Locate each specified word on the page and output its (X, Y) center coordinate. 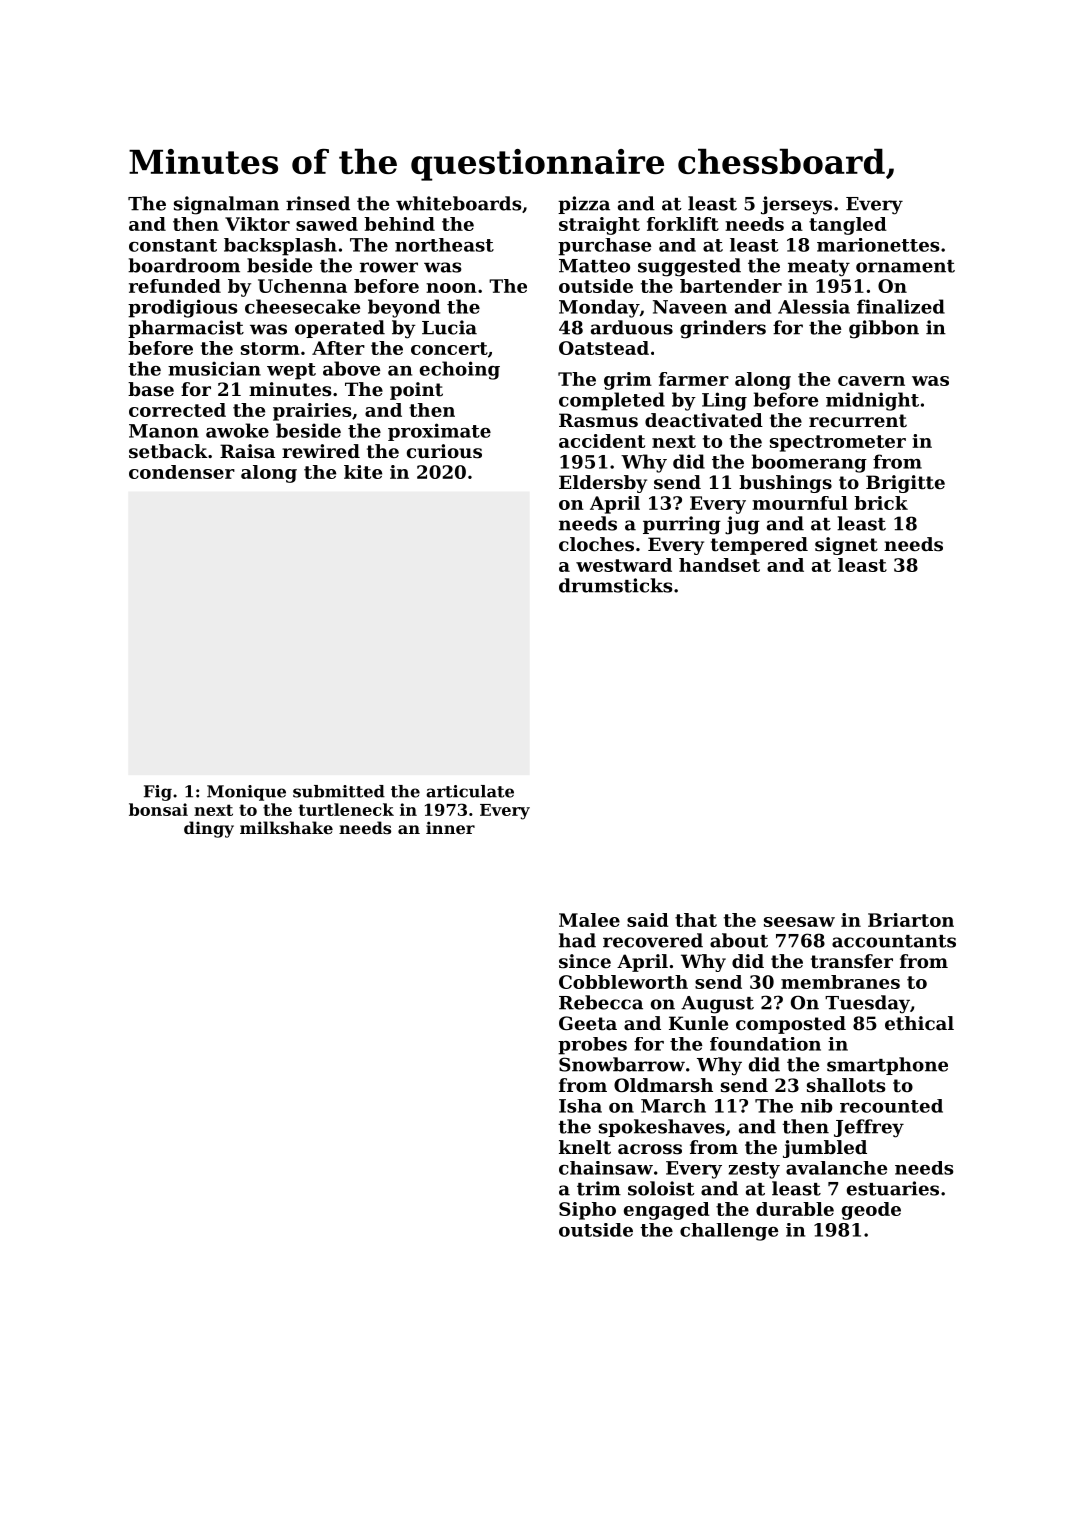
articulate (470, 791)
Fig (158, 793)
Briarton (911, 920)
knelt (585, 1147)
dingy (209, 829)
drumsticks (616, 585)
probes (592, 1046)
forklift (683, 224)
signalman (226, 205)
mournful (800, 503)
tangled (848, 226)
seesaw (799, 922)
